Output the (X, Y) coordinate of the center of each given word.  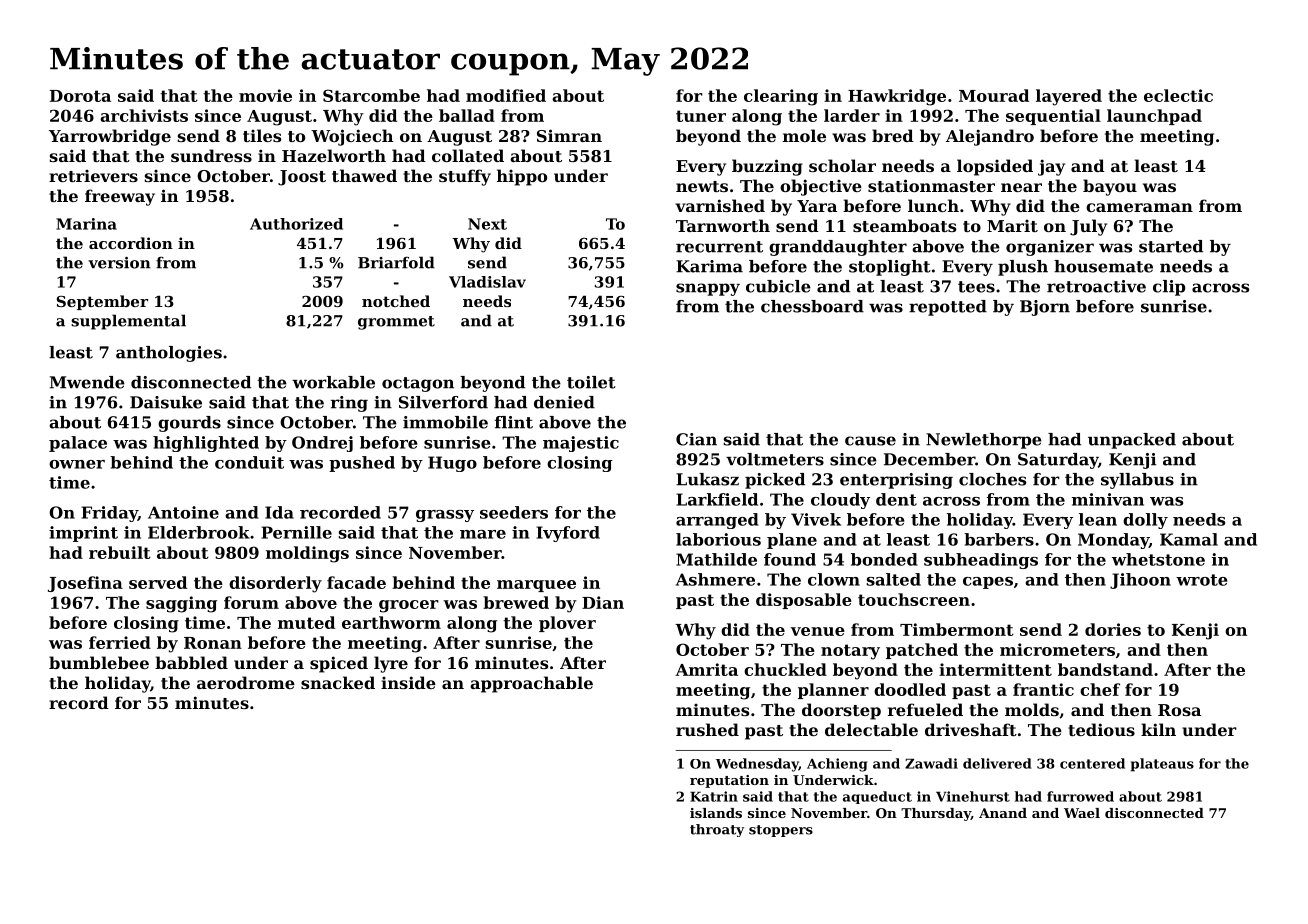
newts (702, 186)
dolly (1145, 521)
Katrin (714, 796)
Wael (1082, 813)
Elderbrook (199, 532)
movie (265, 95)
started (1171, 246)
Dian (603, 602)
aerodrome (246, 682)
